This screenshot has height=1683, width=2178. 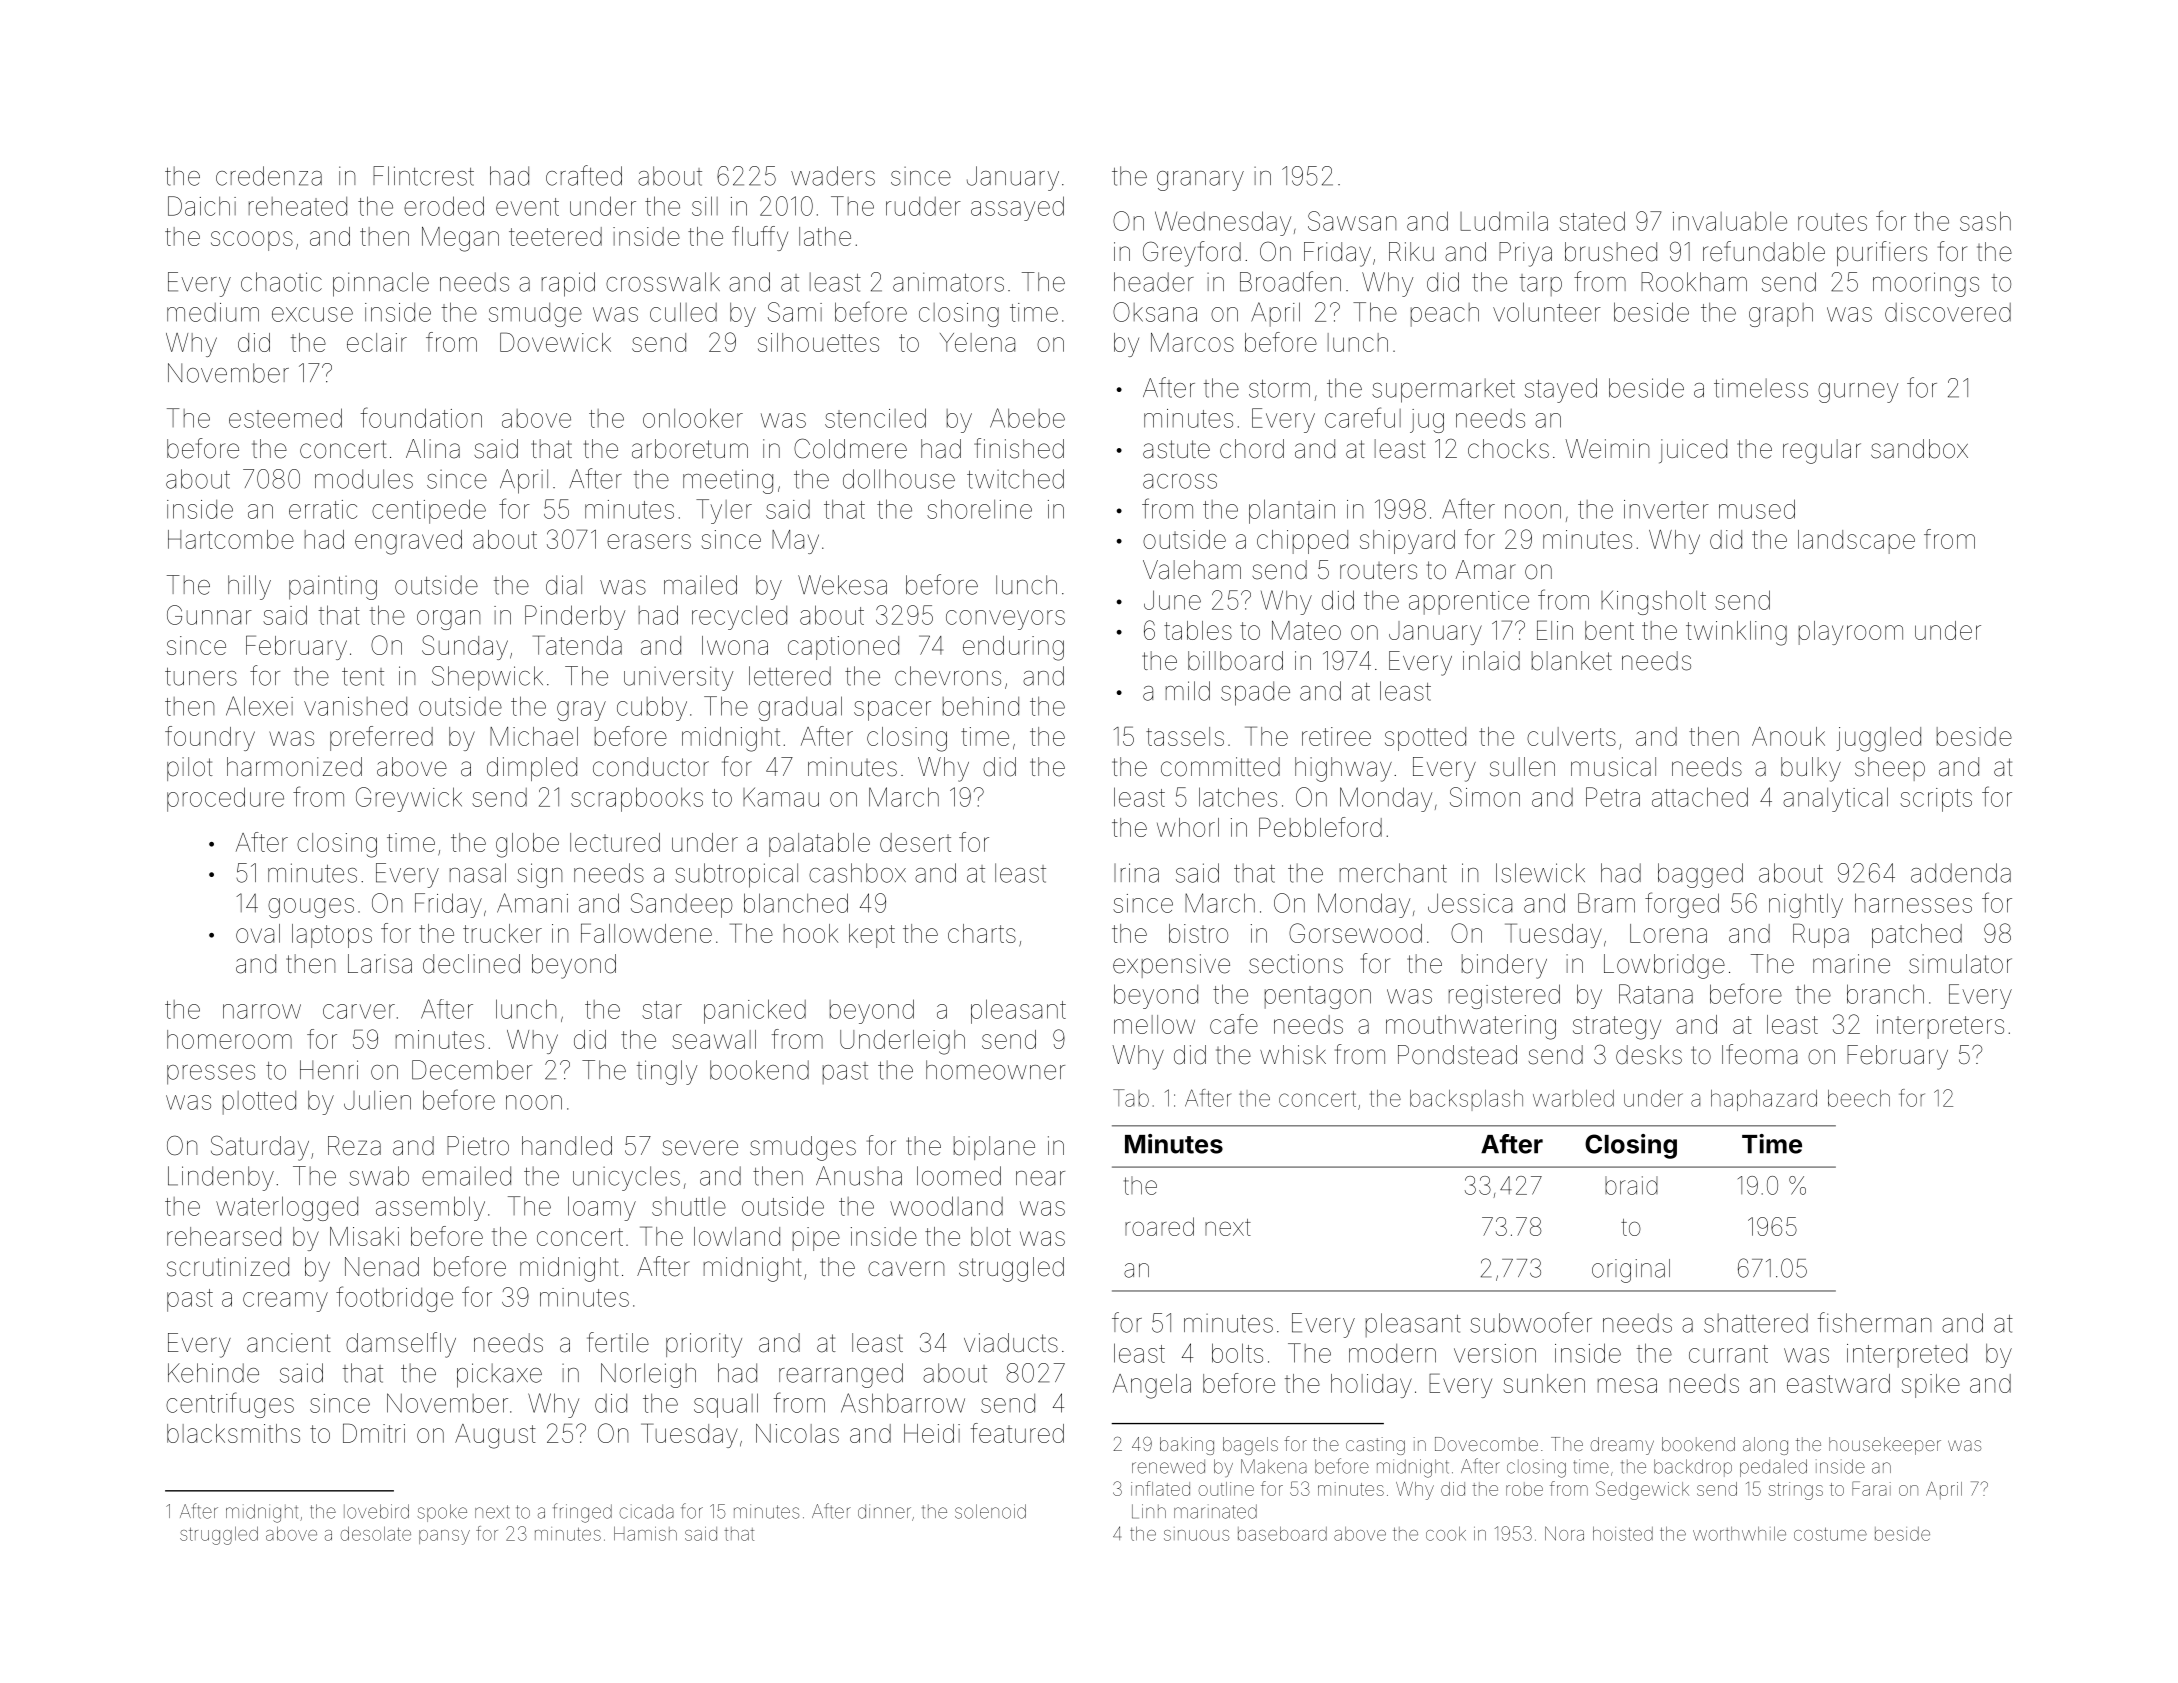 What do you see at coordinates (726, 1405) in the screenshot?
I see `squall` at bounding box center [726, 1405].
